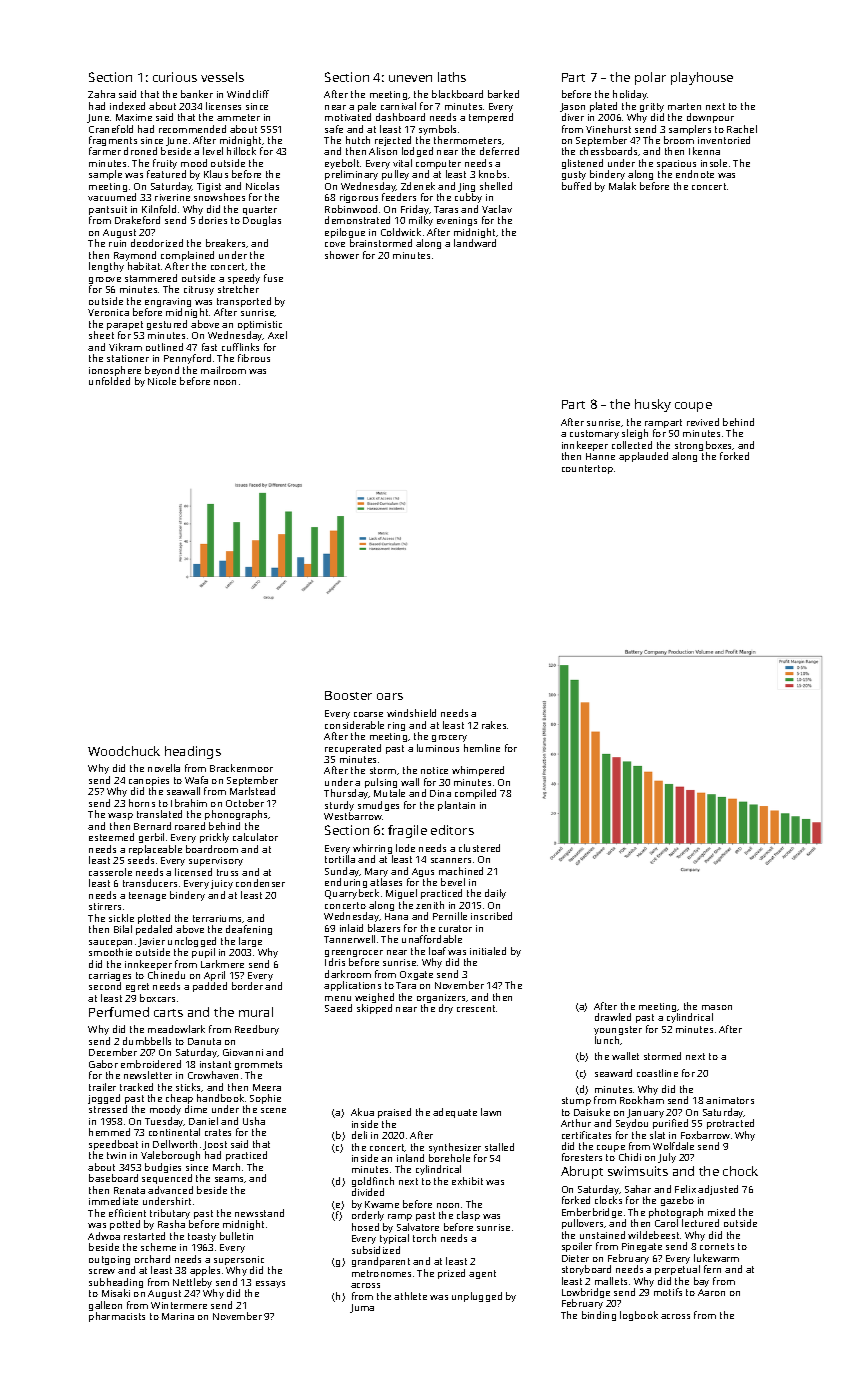 The image size is (849, 1400). Describe the element at coordinates (467, 140) in the screenshot. I see `thermometers` at that location.
